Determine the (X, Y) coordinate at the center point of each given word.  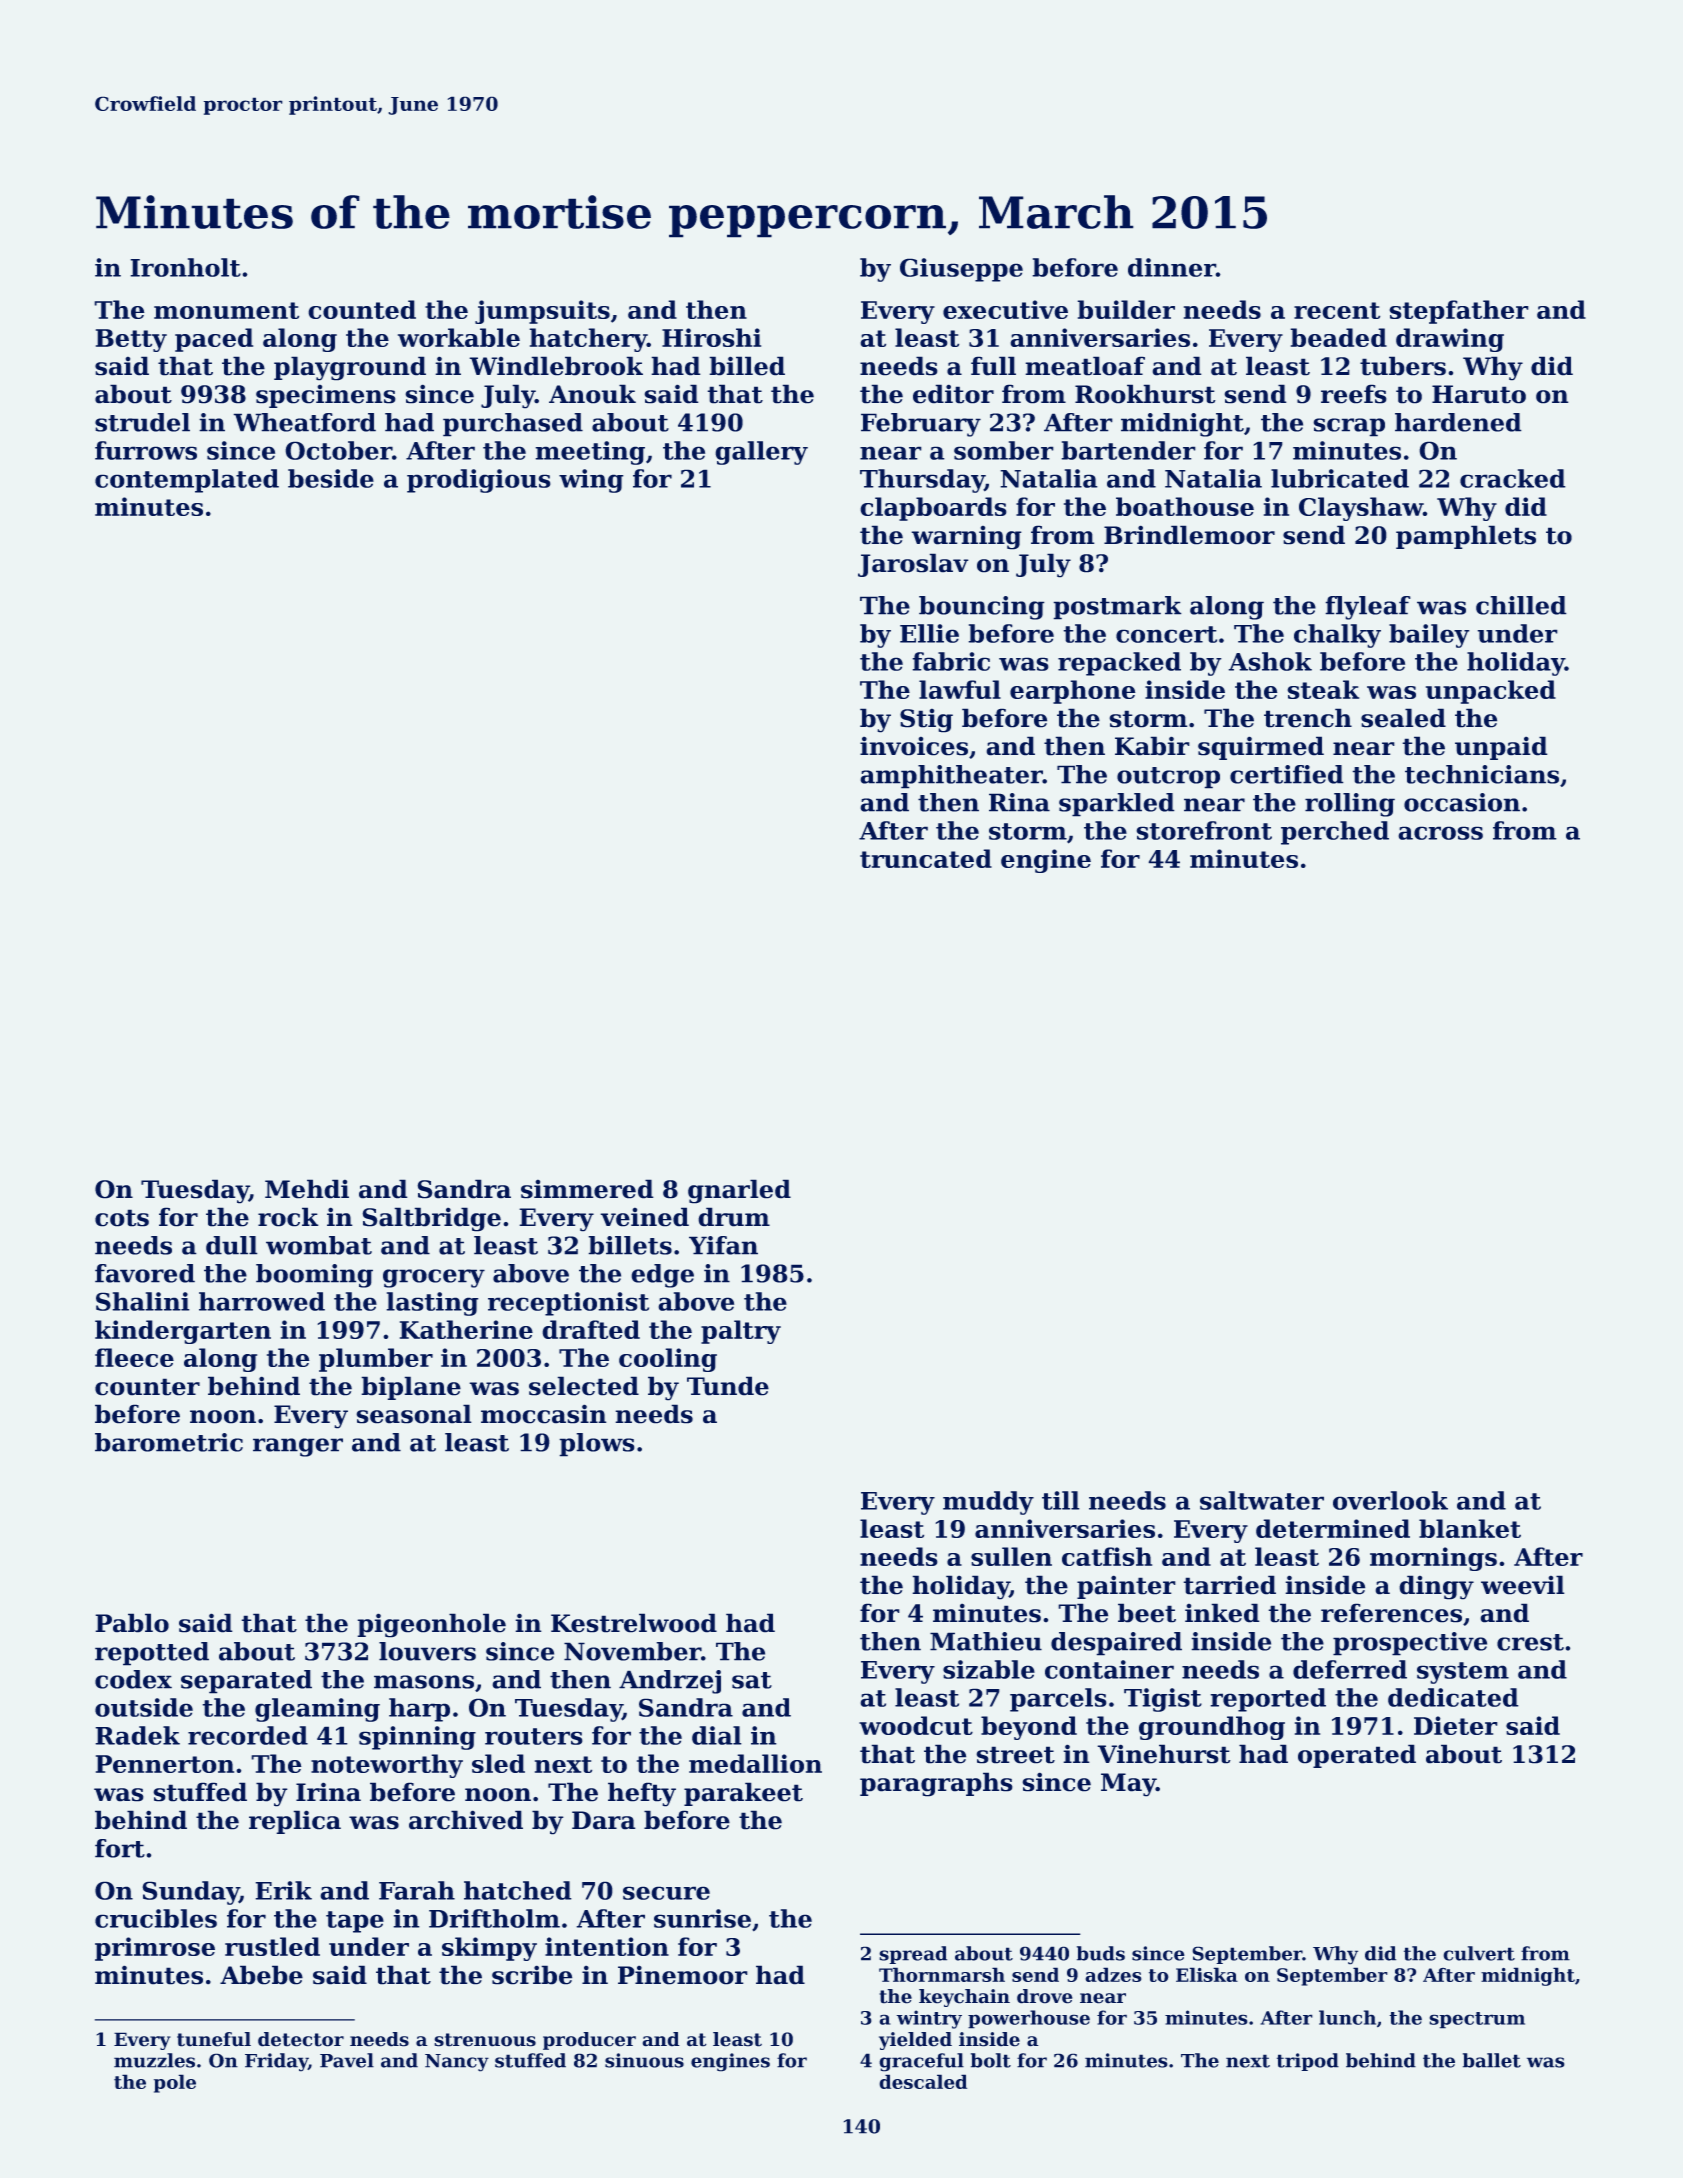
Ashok (1270, 661)
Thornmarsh (942, 1974)
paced (214, 340)
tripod (1308, 2062)
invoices (914, 746)
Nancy (457, 2063)
